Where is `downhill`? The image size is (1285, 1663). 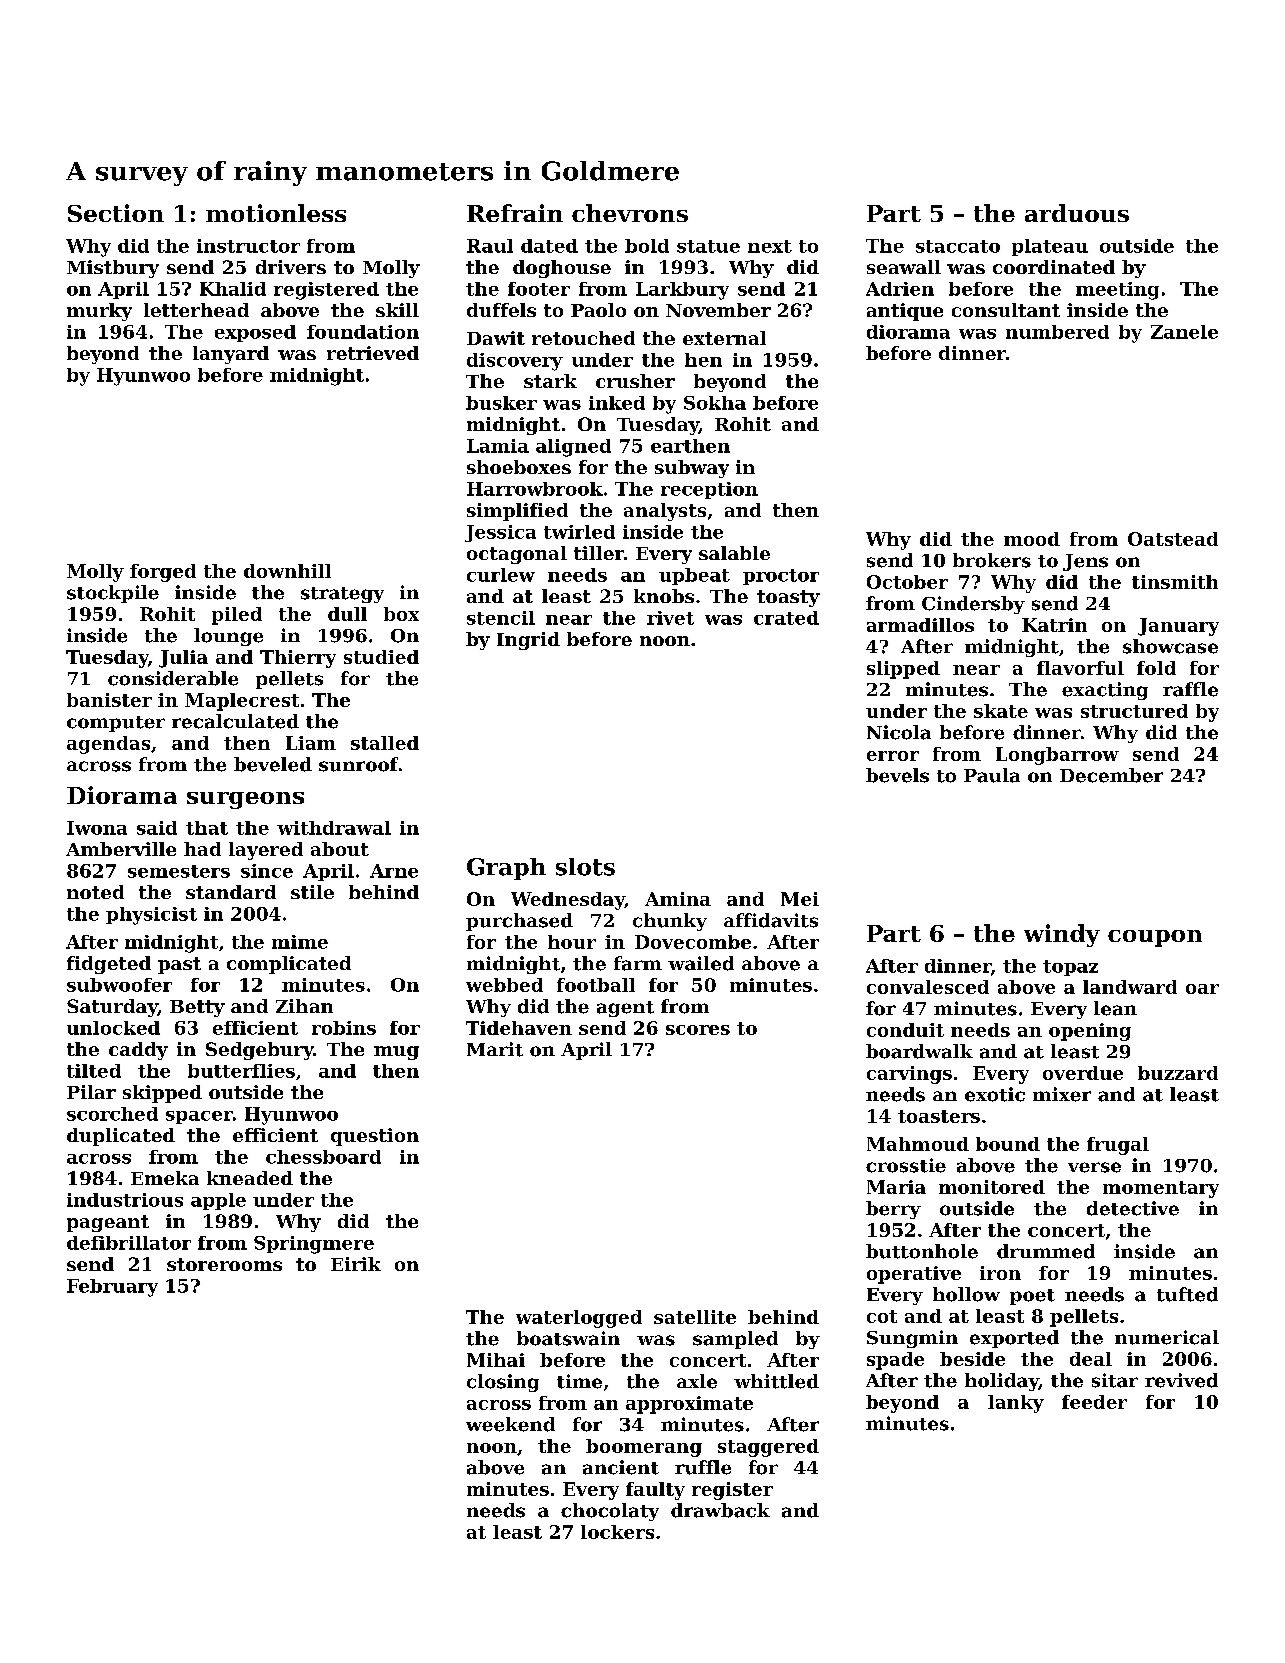
downhill is located at coordinates (287, 571).
